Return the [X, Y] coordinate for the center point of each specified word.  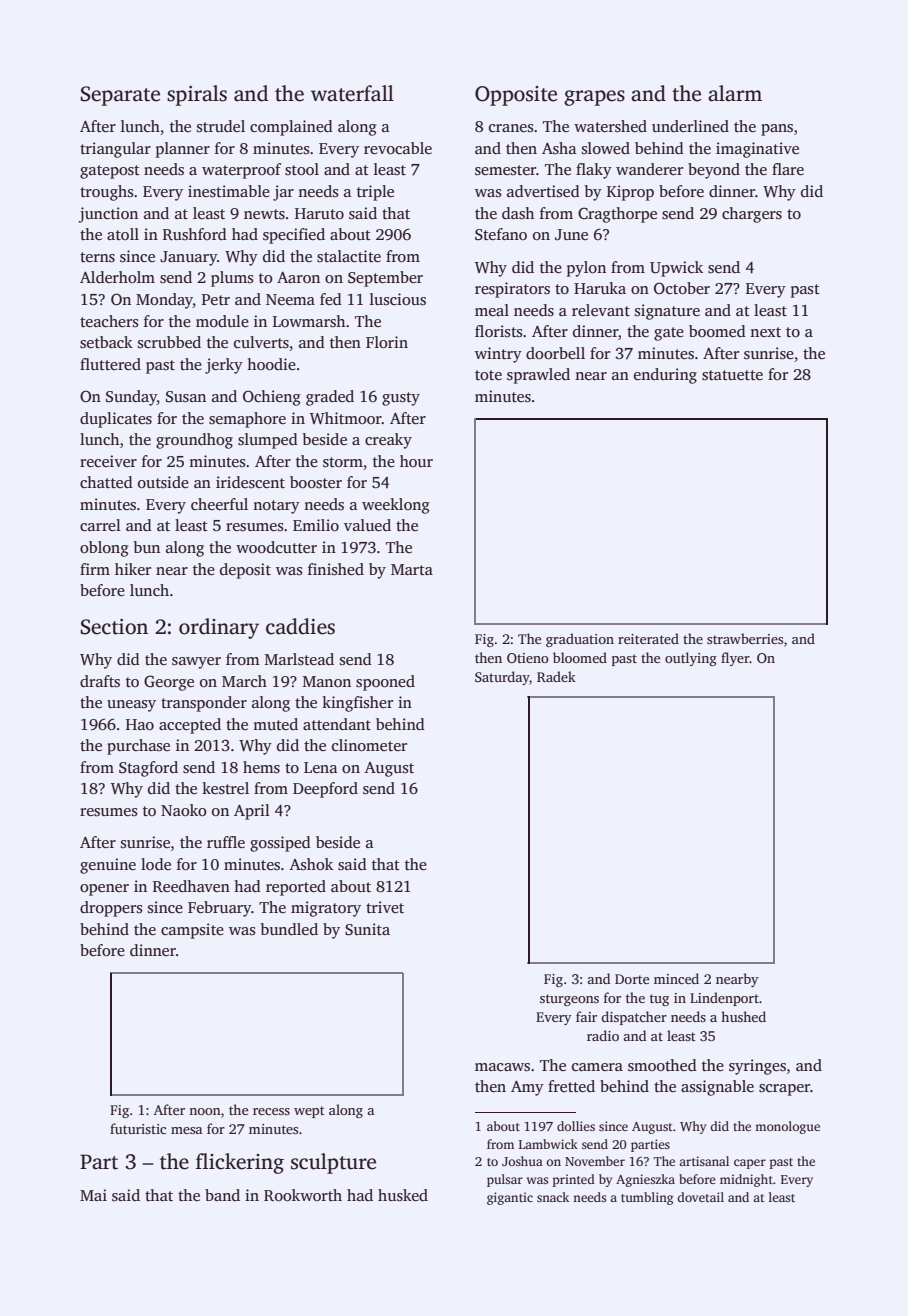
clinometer [369, 745]
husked [403, 1195]
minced [676, 978]
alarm [735, 93]
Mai [93, 1195]
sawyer [196, 663]
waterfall [352, 93]
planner [183, 150]
